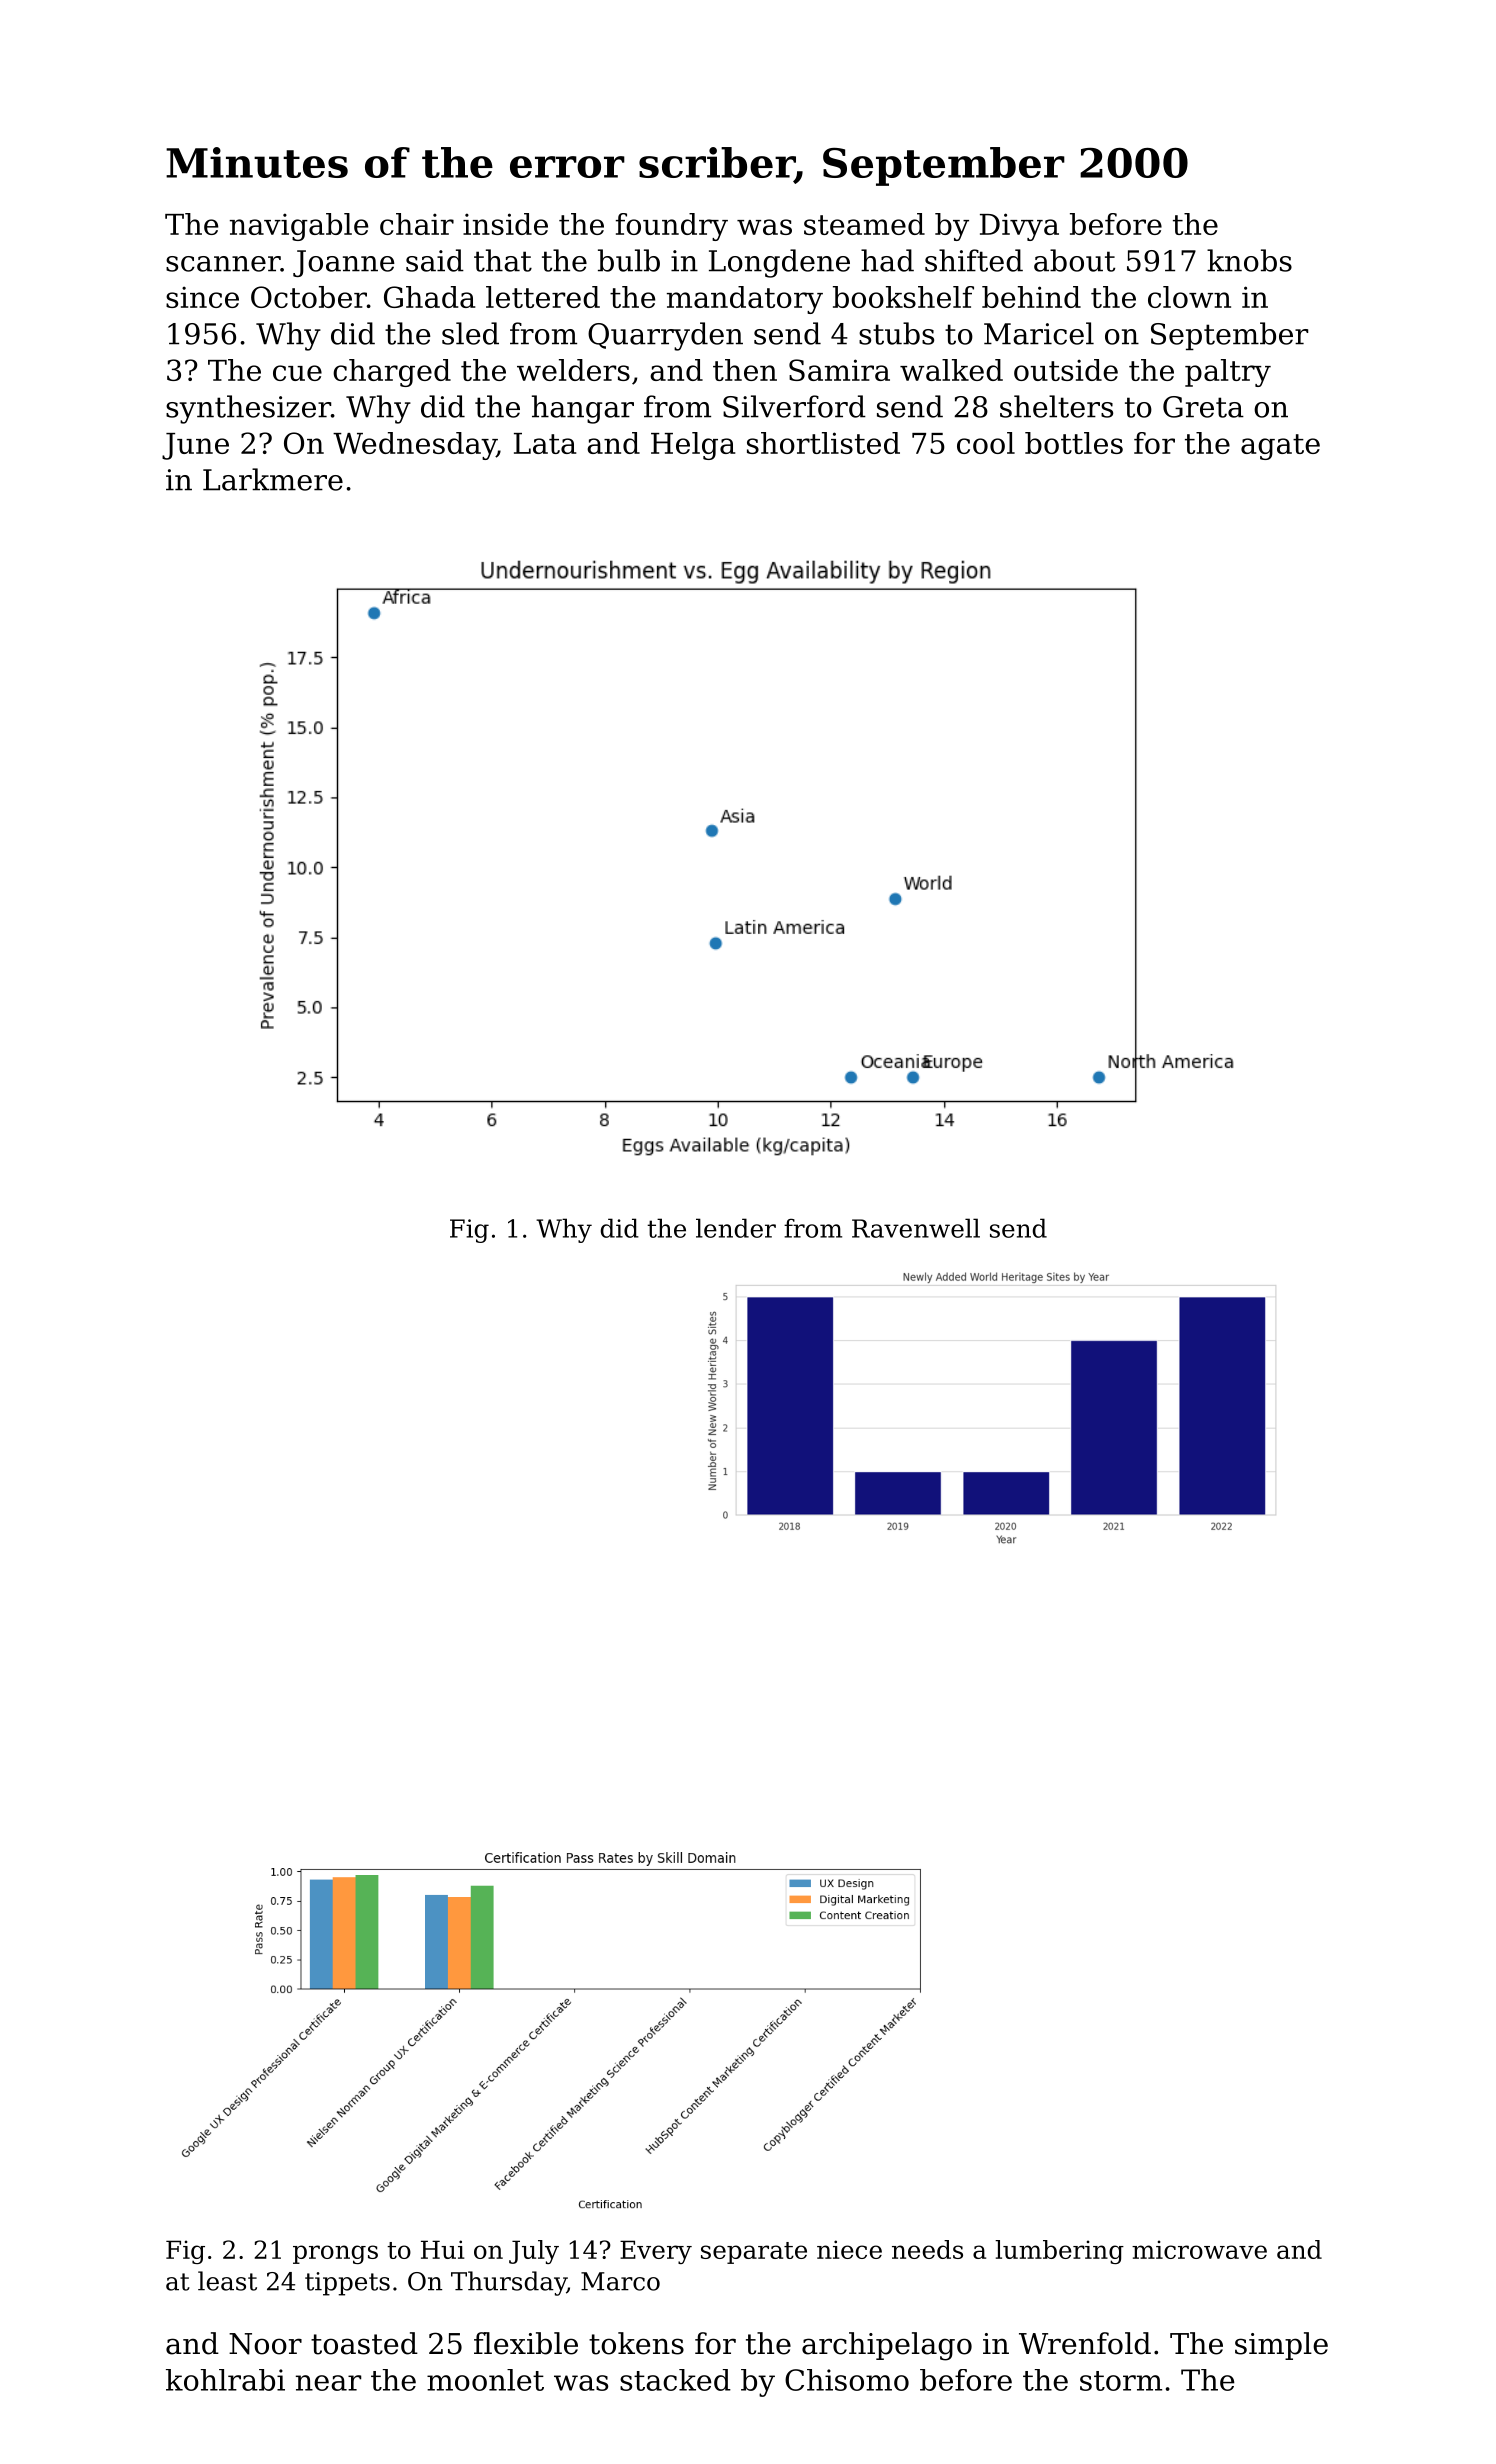 The width and height of the screenshot is (1496, 2464). What do you see at coordinates (736, 1228) in the screenshot?
I see `lender` at bounding box center [736, 1228].
